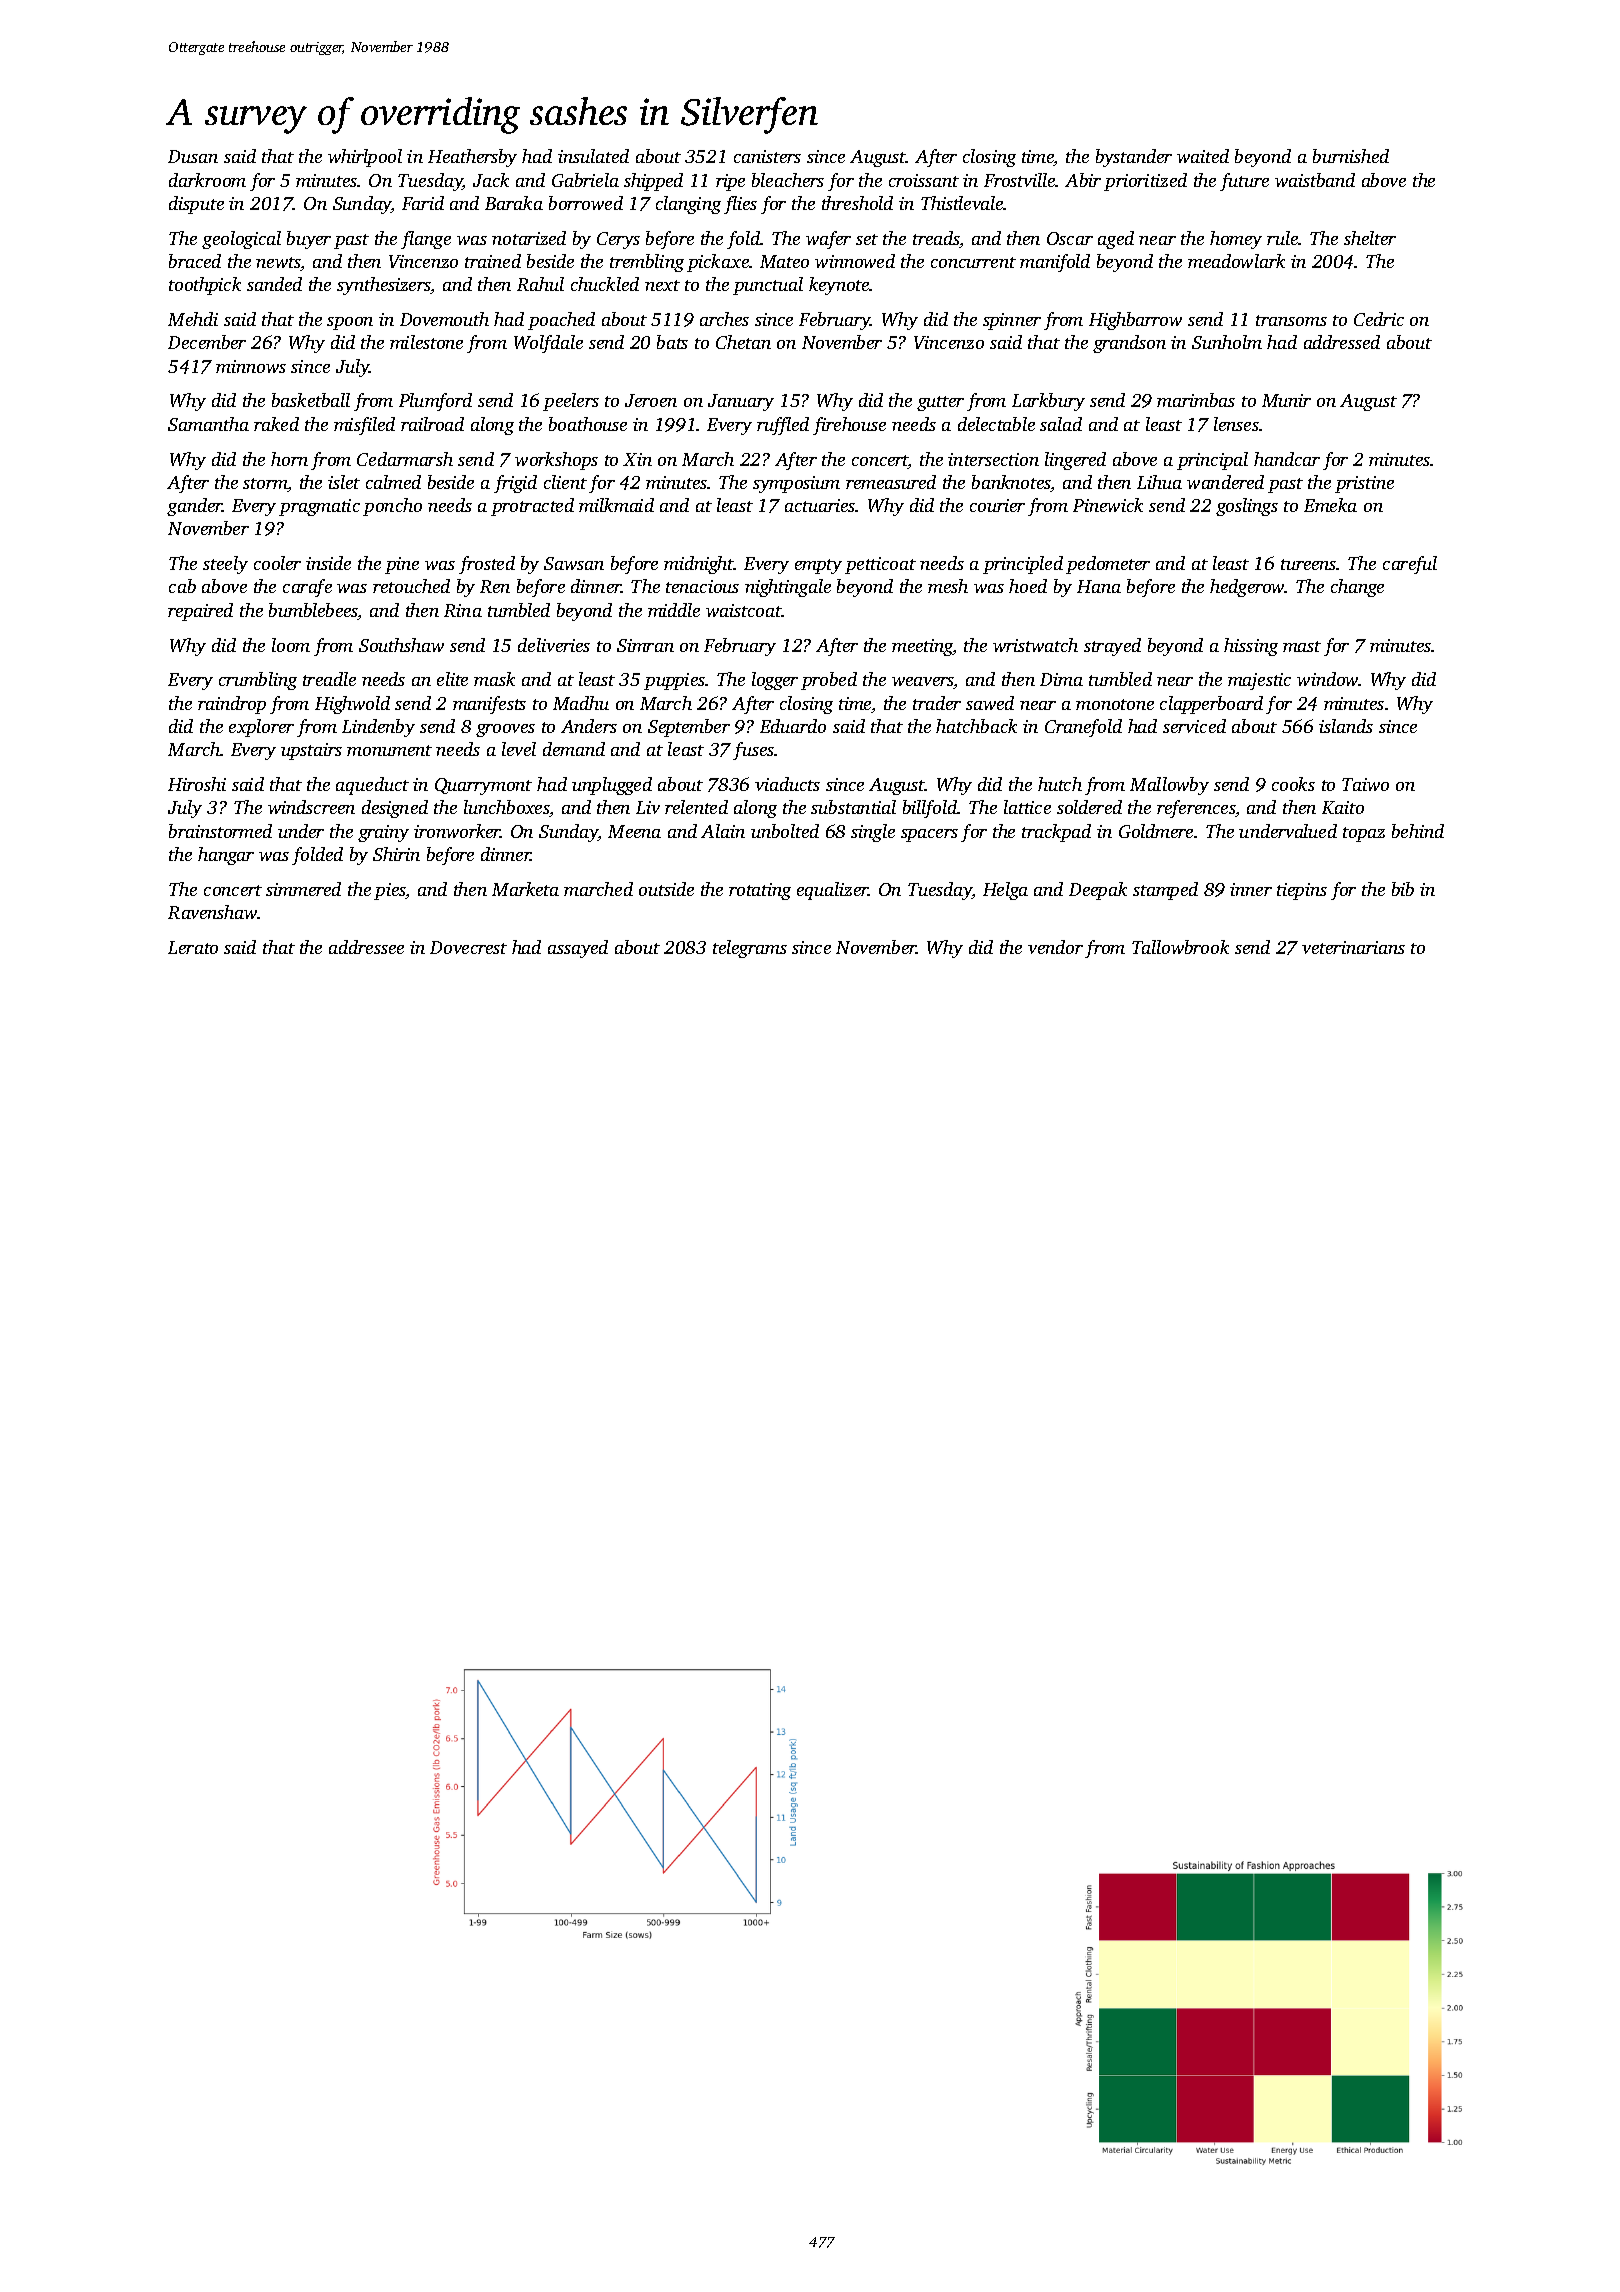 This screenshot has height=2292, width=1620. What do you see at coordinates (1035, 645) in the screenshot?
I see `wristwatch` at bounding box center [1035, 645].
